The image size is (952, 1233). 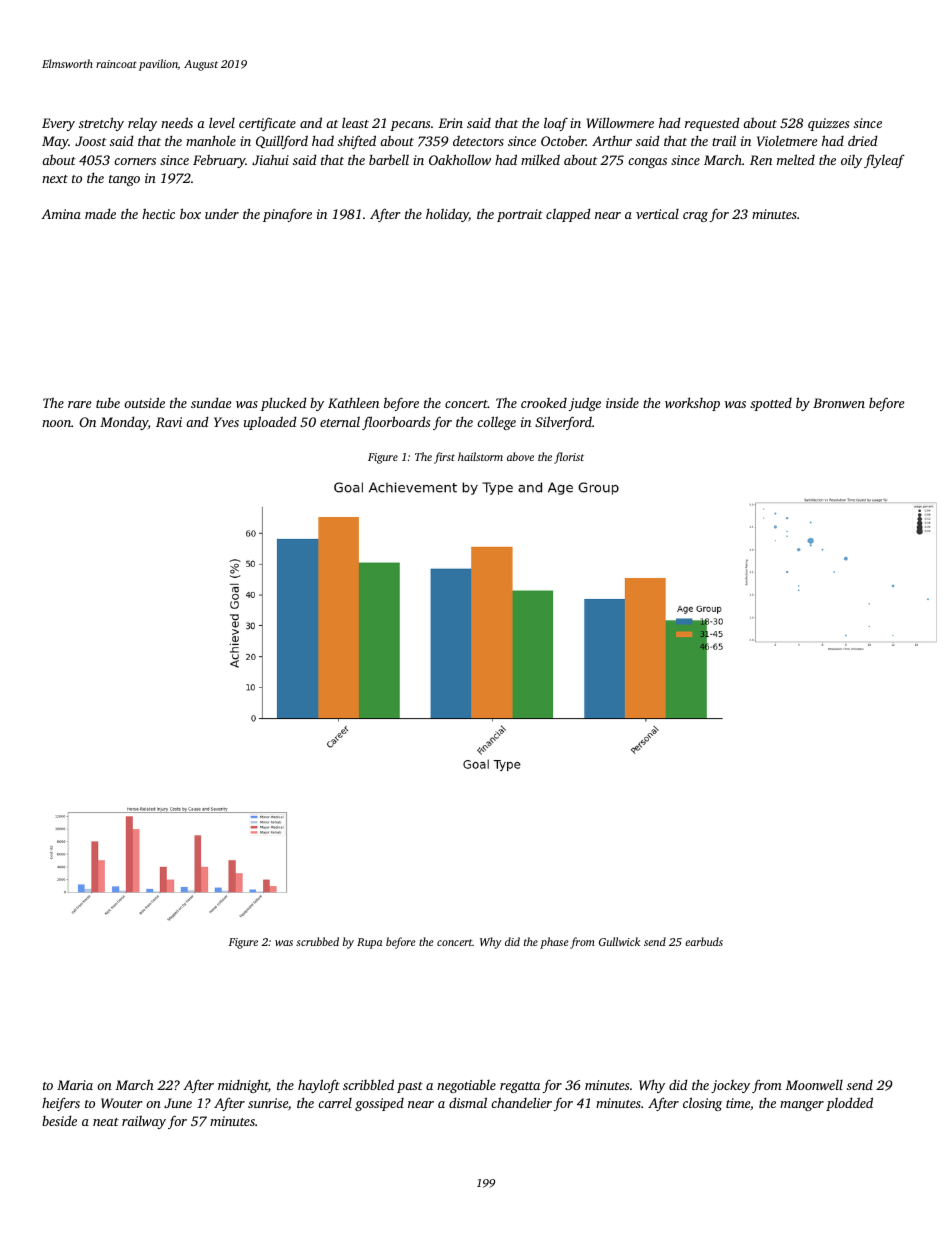 What do you see at coordinates (585, 404) in the screenshot?
I see `judge` at bounding box center [585, 404].
